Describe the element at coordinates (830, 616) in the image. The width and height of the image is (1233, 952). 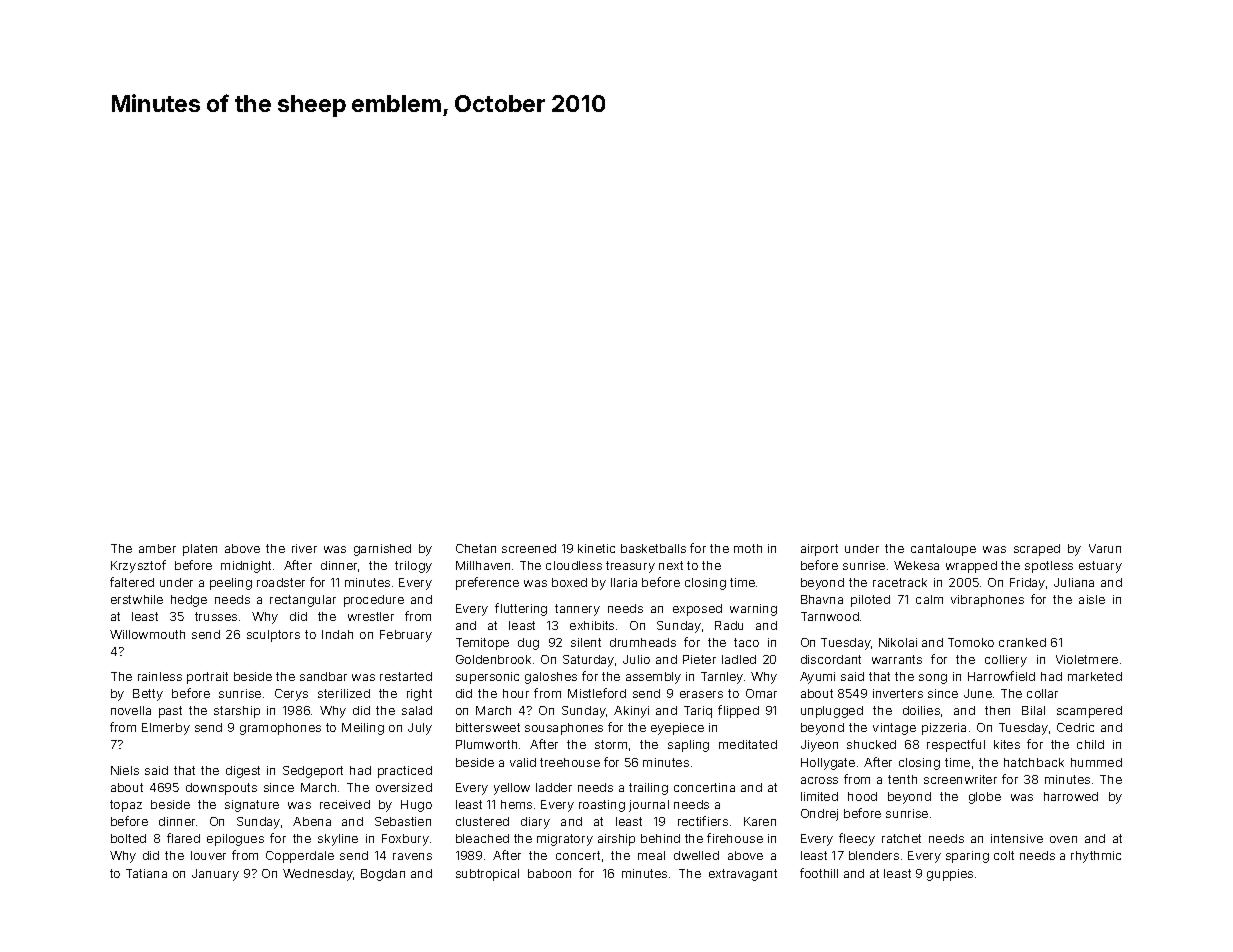
I see `Tarnwood` at that location.
